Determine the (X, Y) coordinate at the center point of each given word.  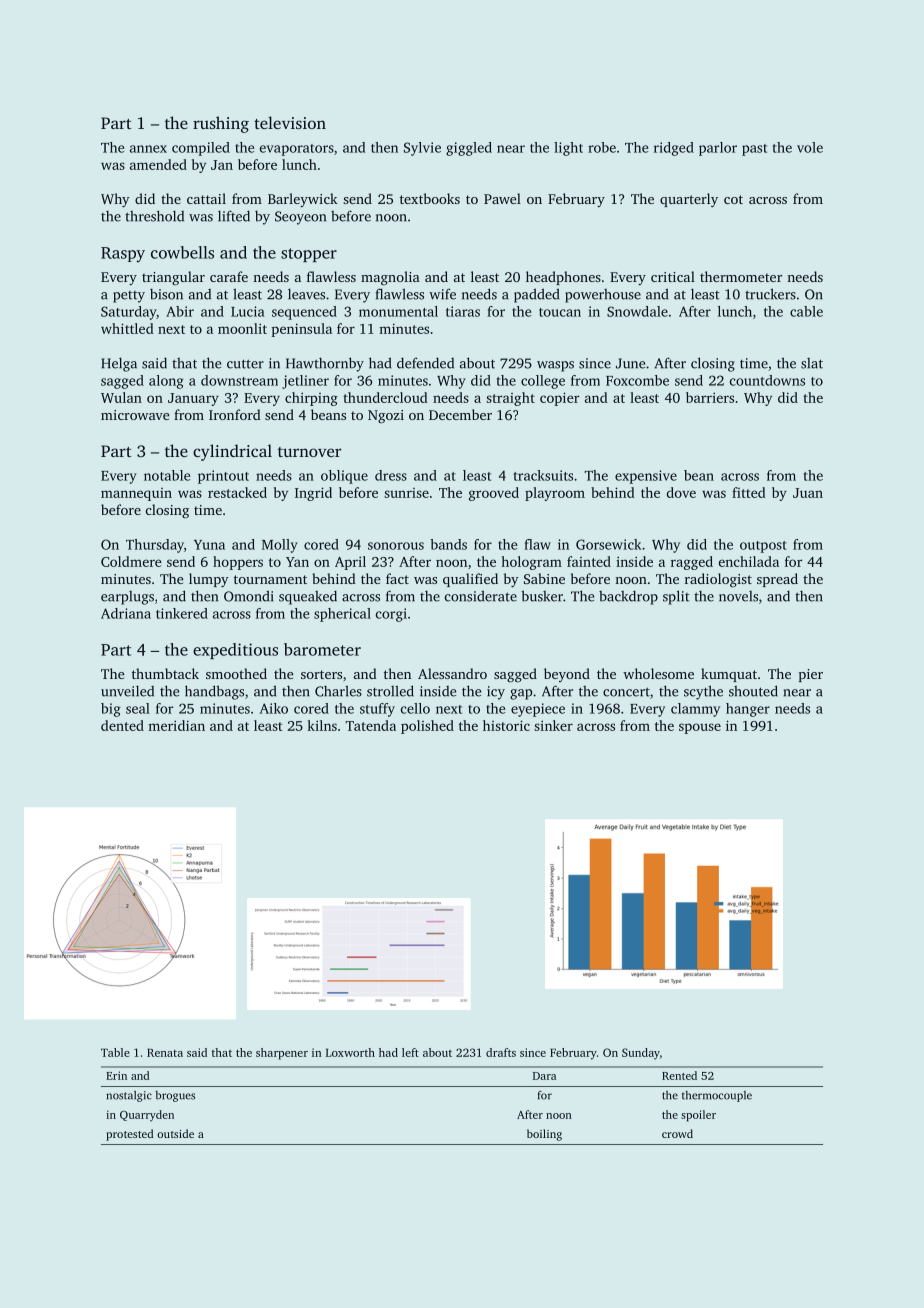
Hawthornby (325, 364)
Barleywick (303, 200)
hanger (748, 710)
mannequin (136, 494)
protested (129, 1135)
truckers (770, 294)
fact (397, 578)
